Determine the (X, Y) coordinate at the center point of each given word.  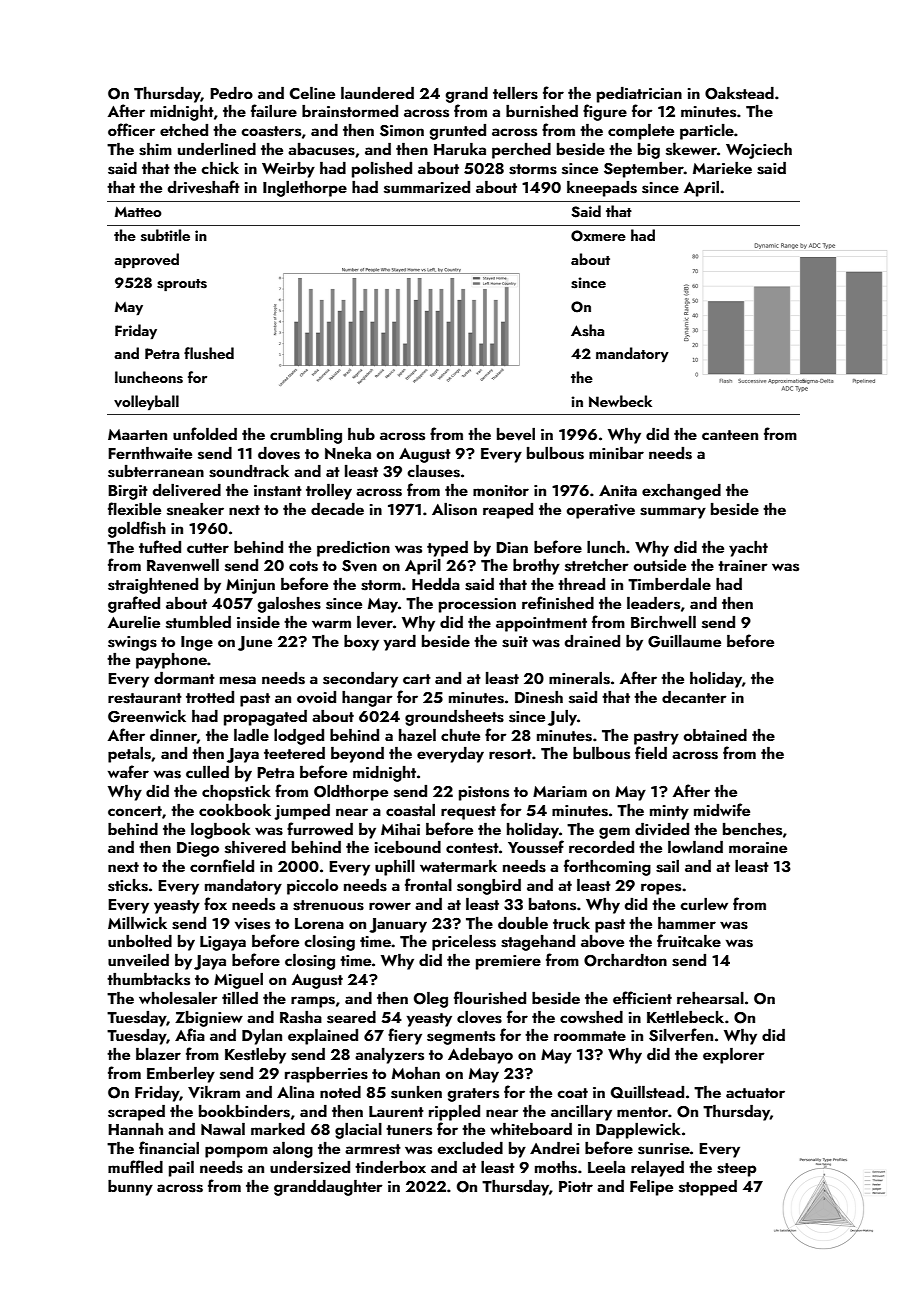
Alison (454, 509)
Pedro (231, 93)
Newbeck (620, 401)
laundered (377, 93)
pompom (236, 1152)
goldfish (137, 529)
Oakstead (739, 93)
